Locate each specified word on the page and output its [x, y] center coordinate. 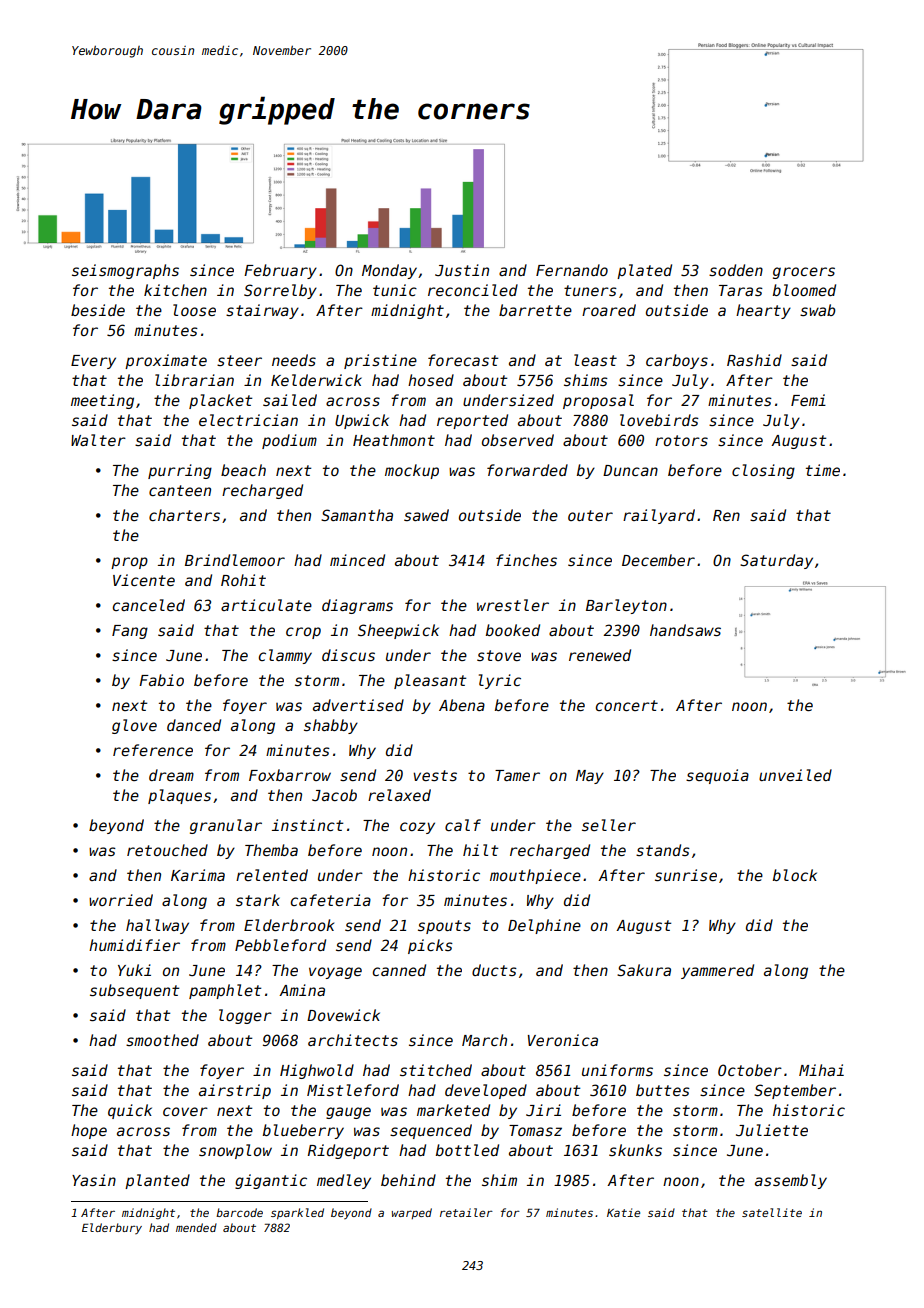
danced [194, 725]
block [795, 875]
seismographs [125, 271]
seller [609, 825]
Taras [741, 290]
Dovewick [343, 1015]
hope [89, 1131]
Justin [462, 270]
